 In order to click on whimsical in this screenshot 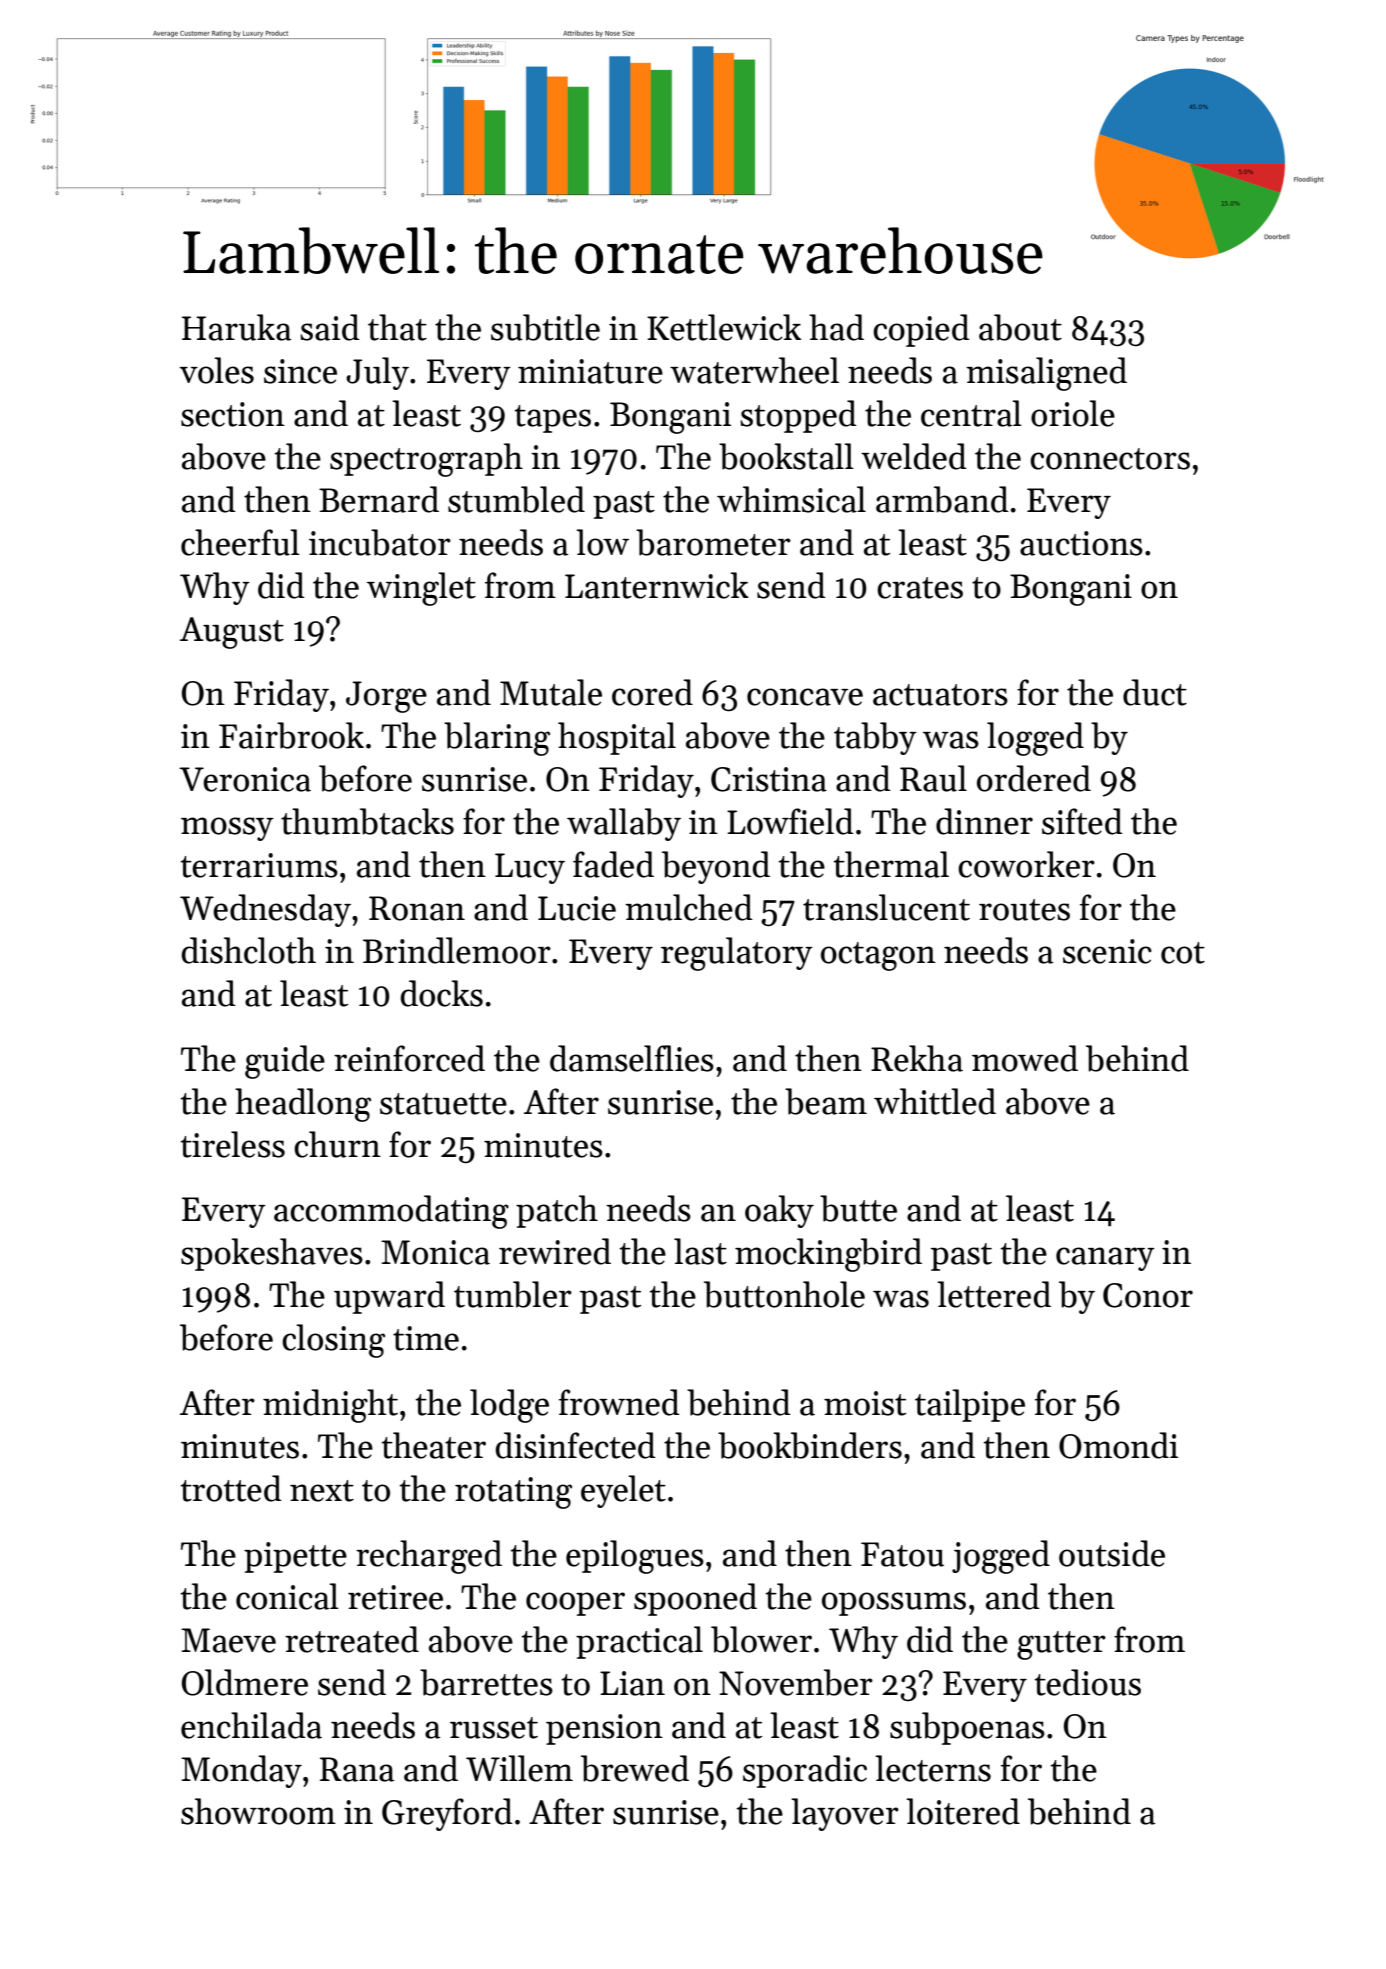, I will do `click(791, 499)`.
